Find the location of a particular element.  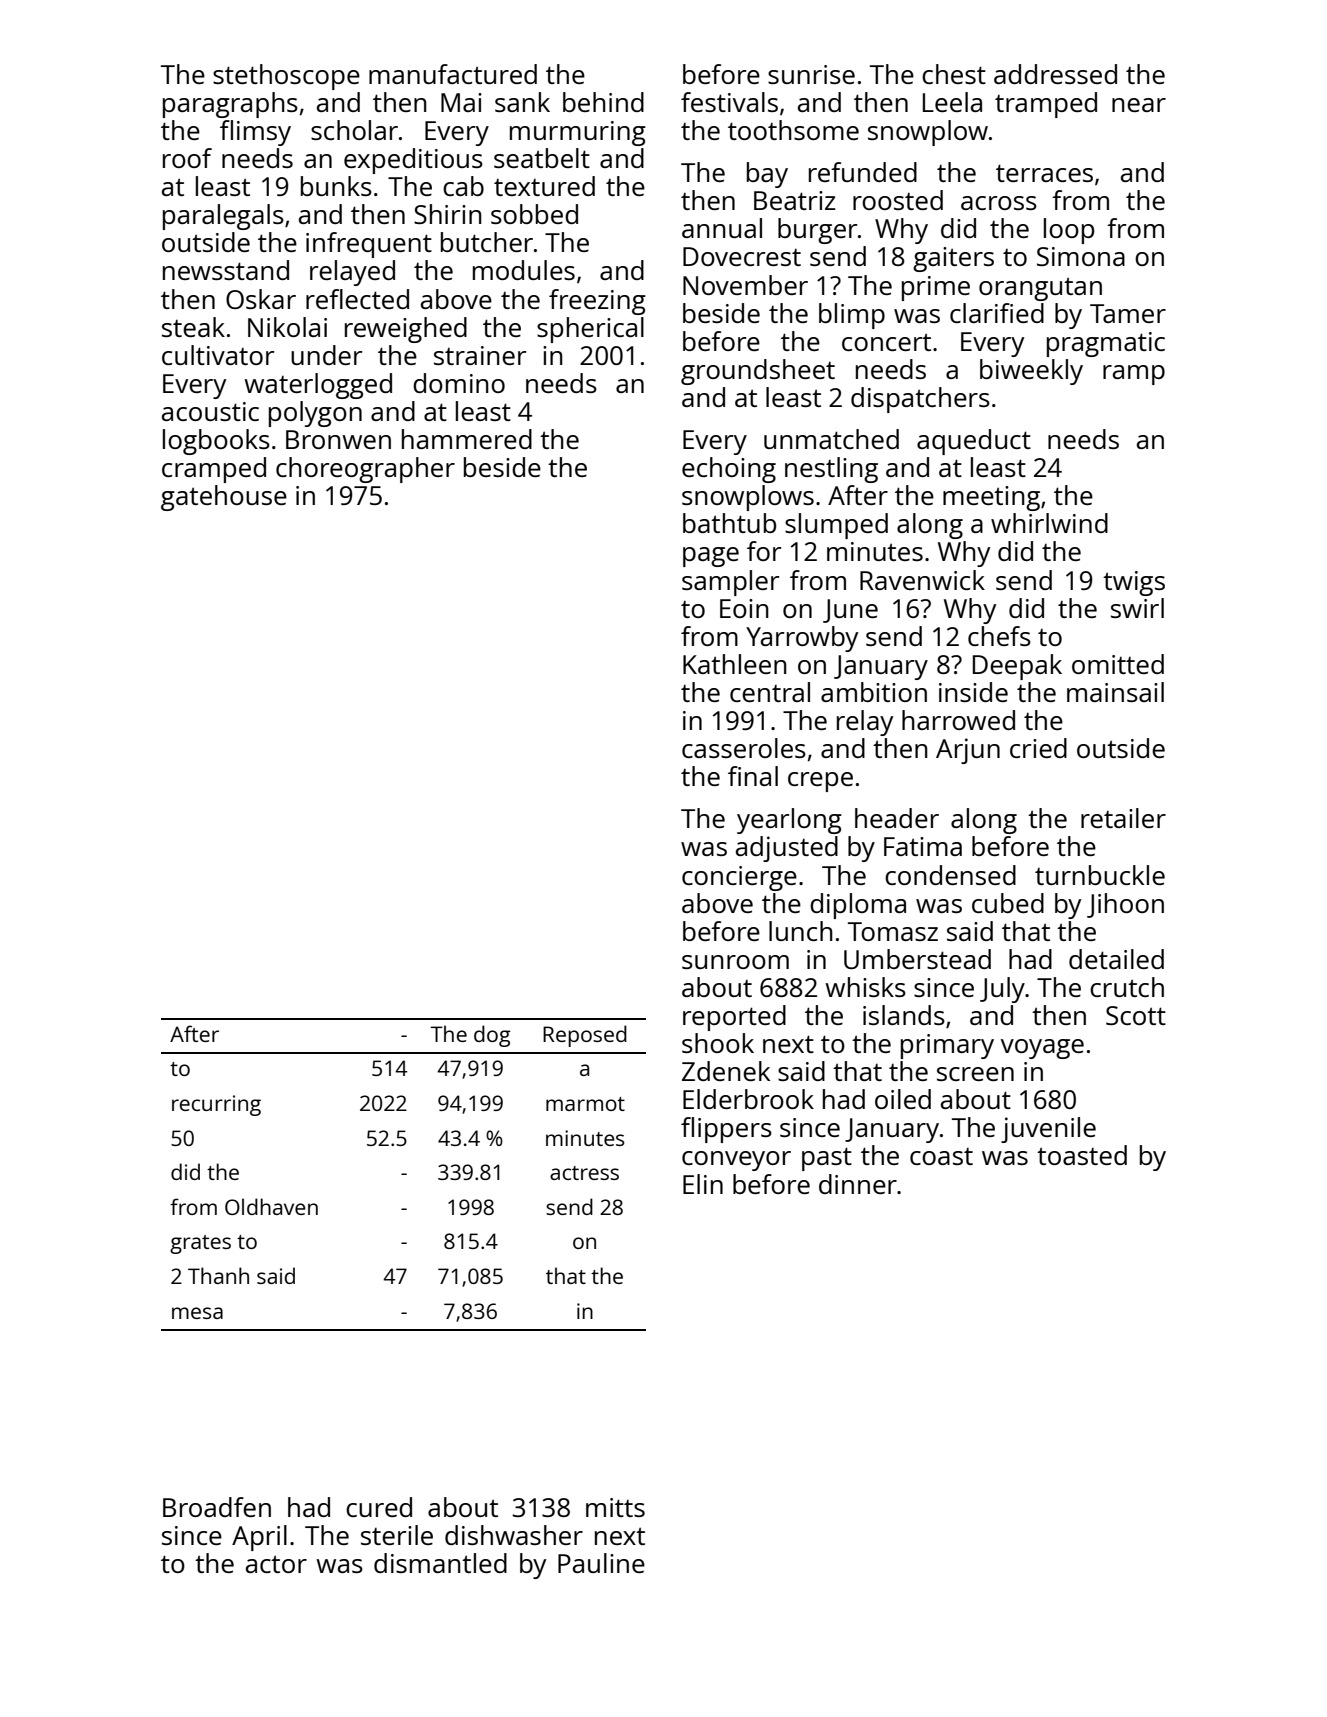

Broadfen is located at coordinates (217, 1507).
